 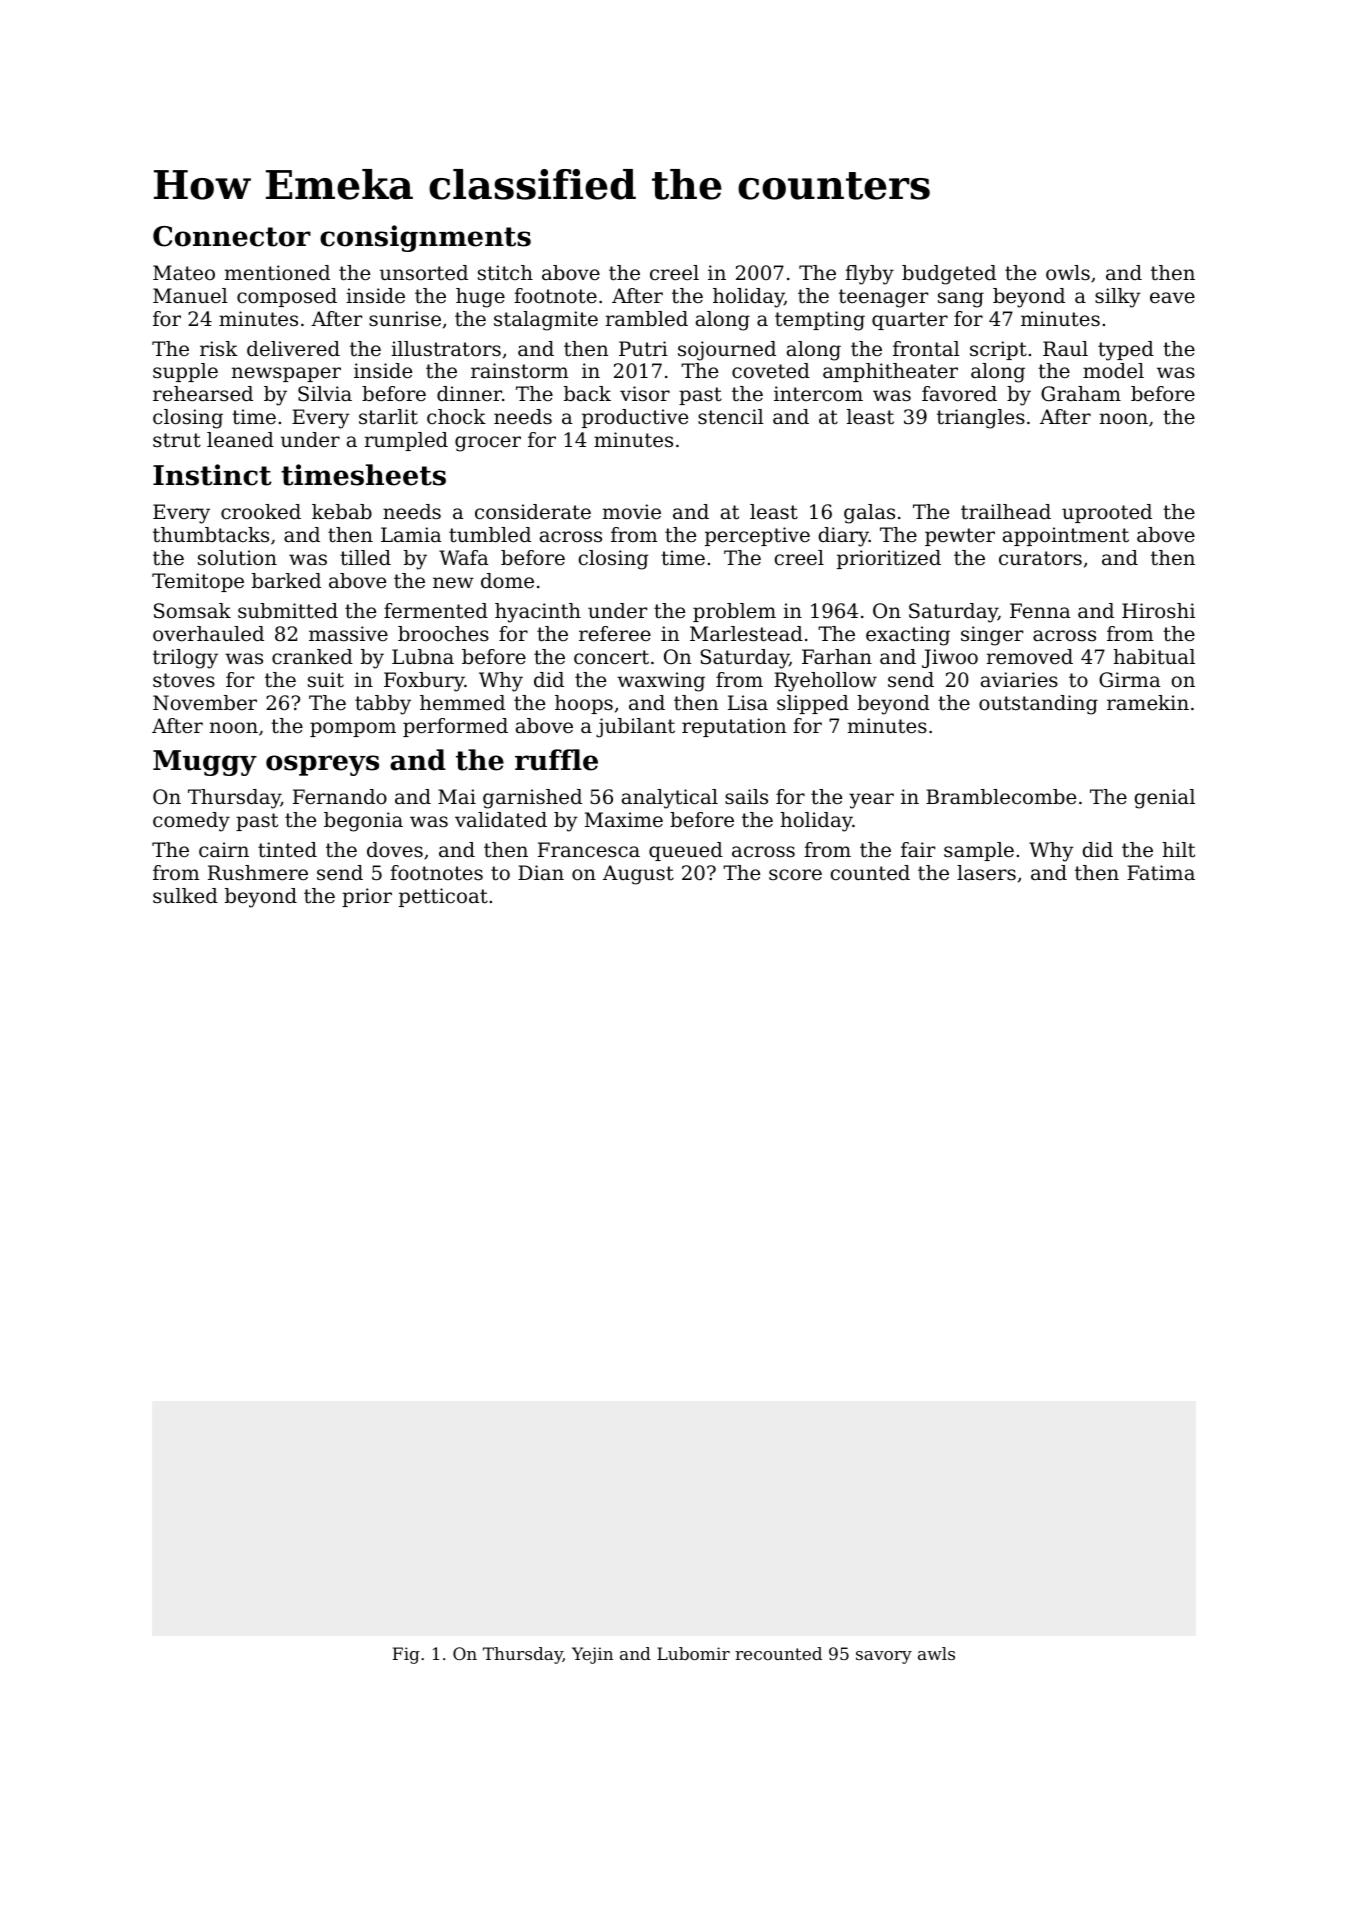 I want to click on Fig, so click(x=406, y=1655).
